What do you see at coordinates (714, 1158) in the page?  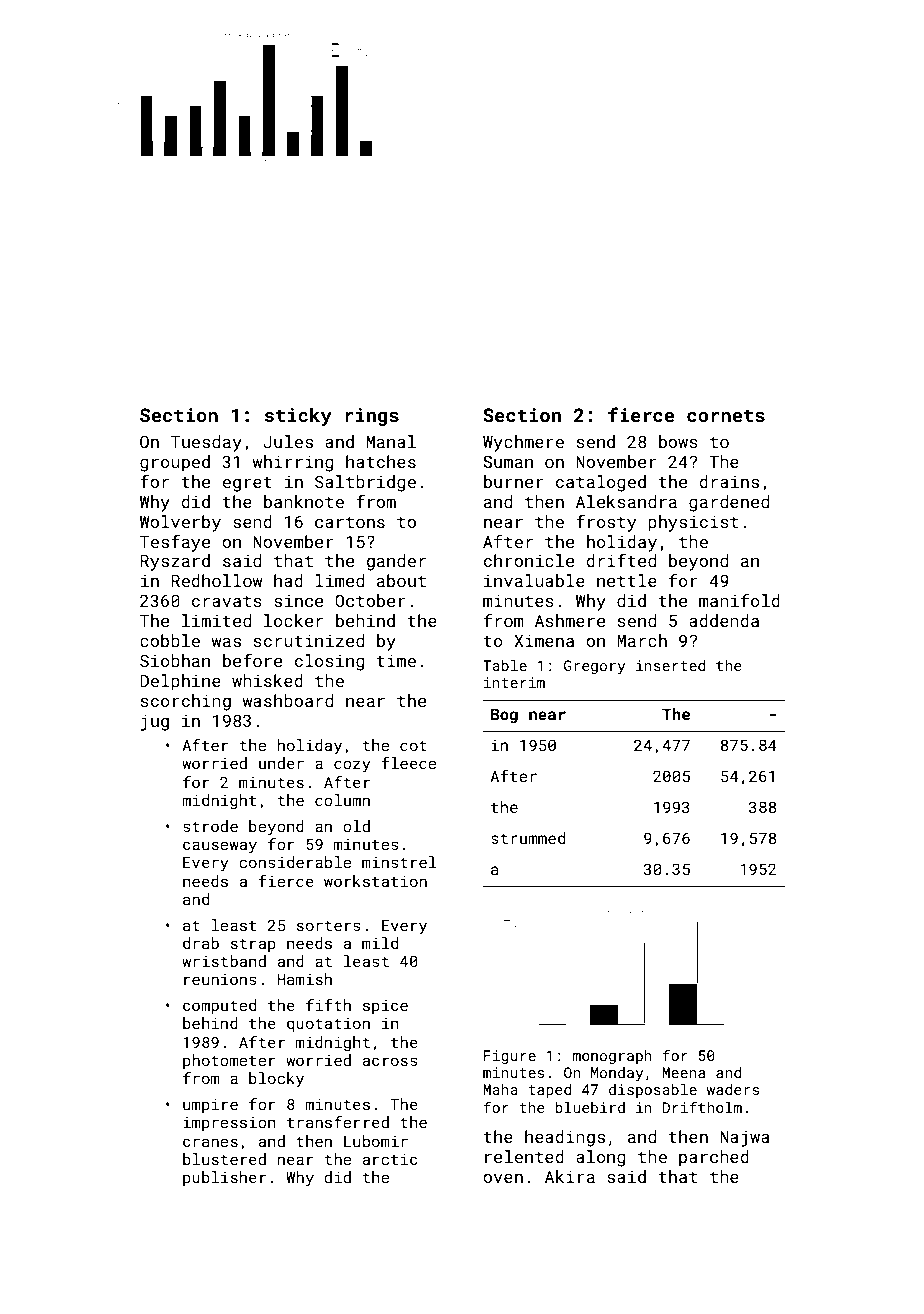 I see `parched` at bounding box center [714, 1158].
